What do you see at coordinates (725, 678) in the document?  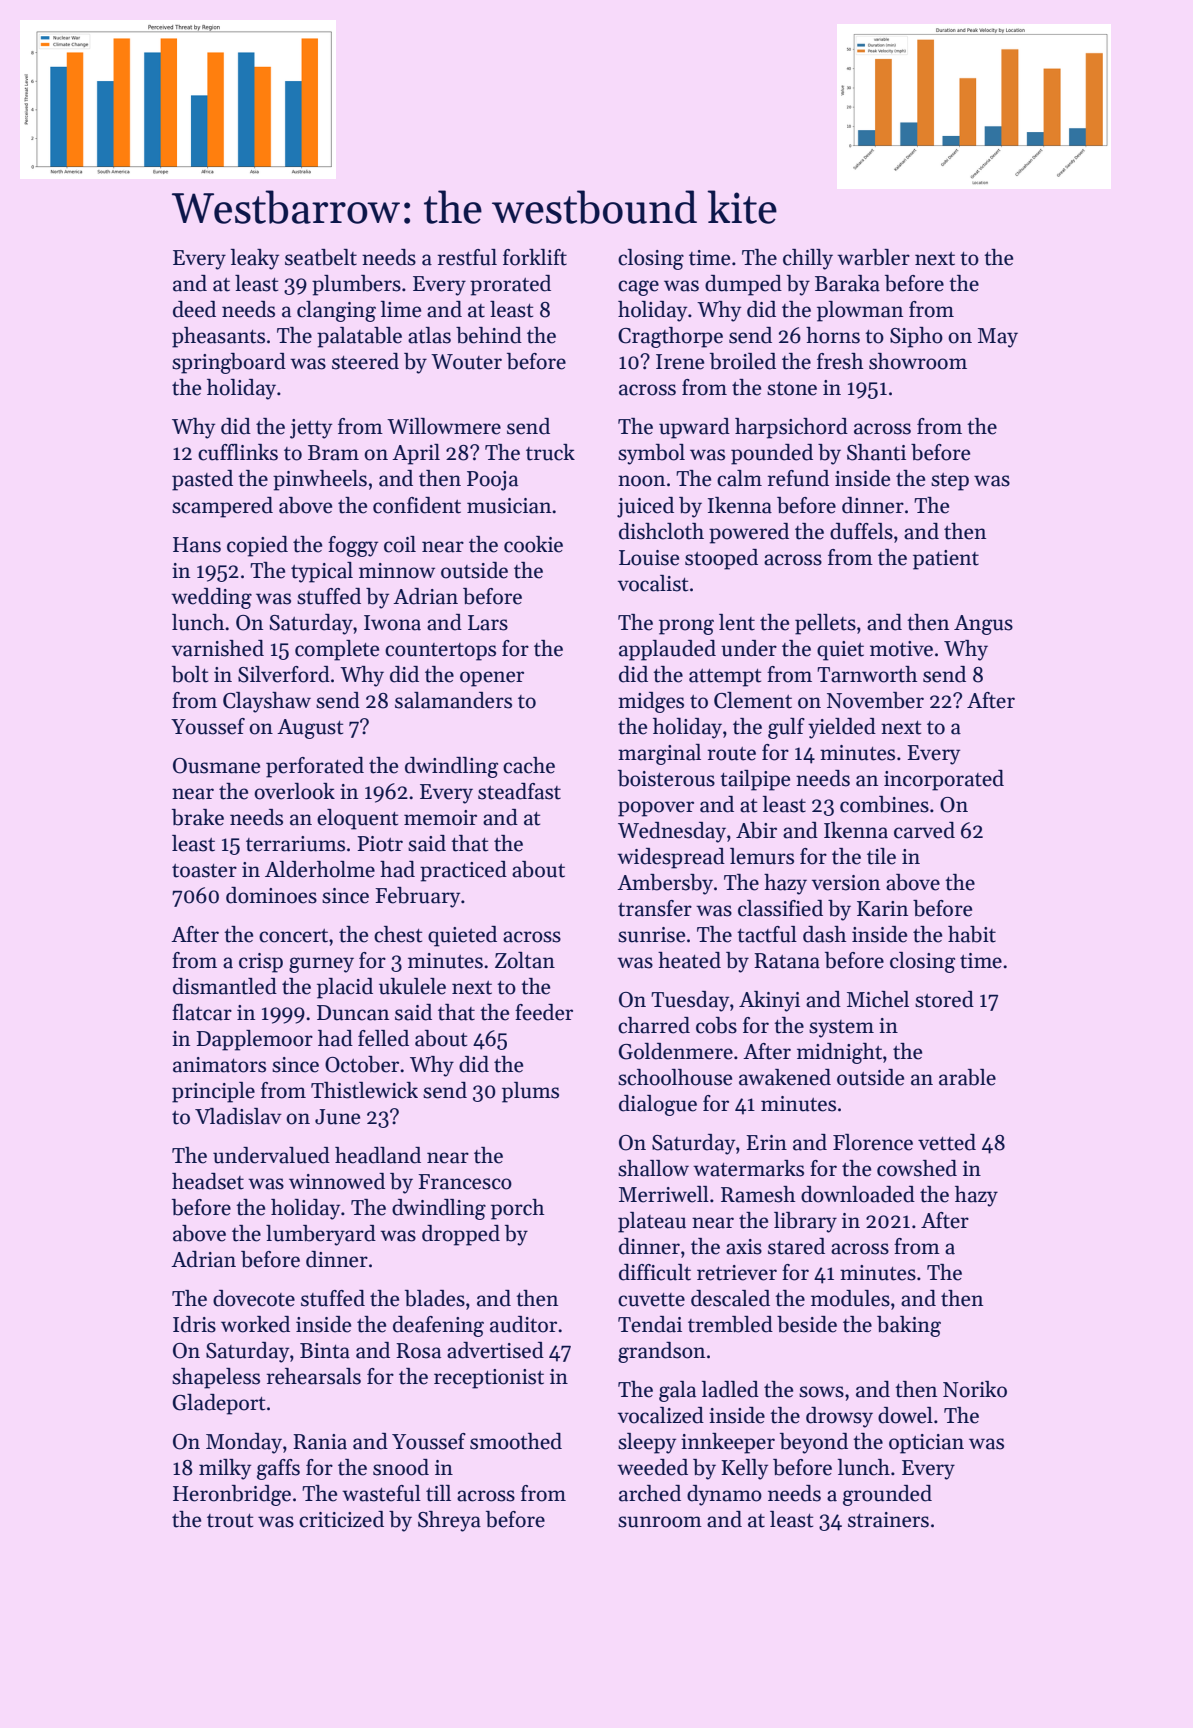 I see `attempt` at bounding box center [725, 678].
